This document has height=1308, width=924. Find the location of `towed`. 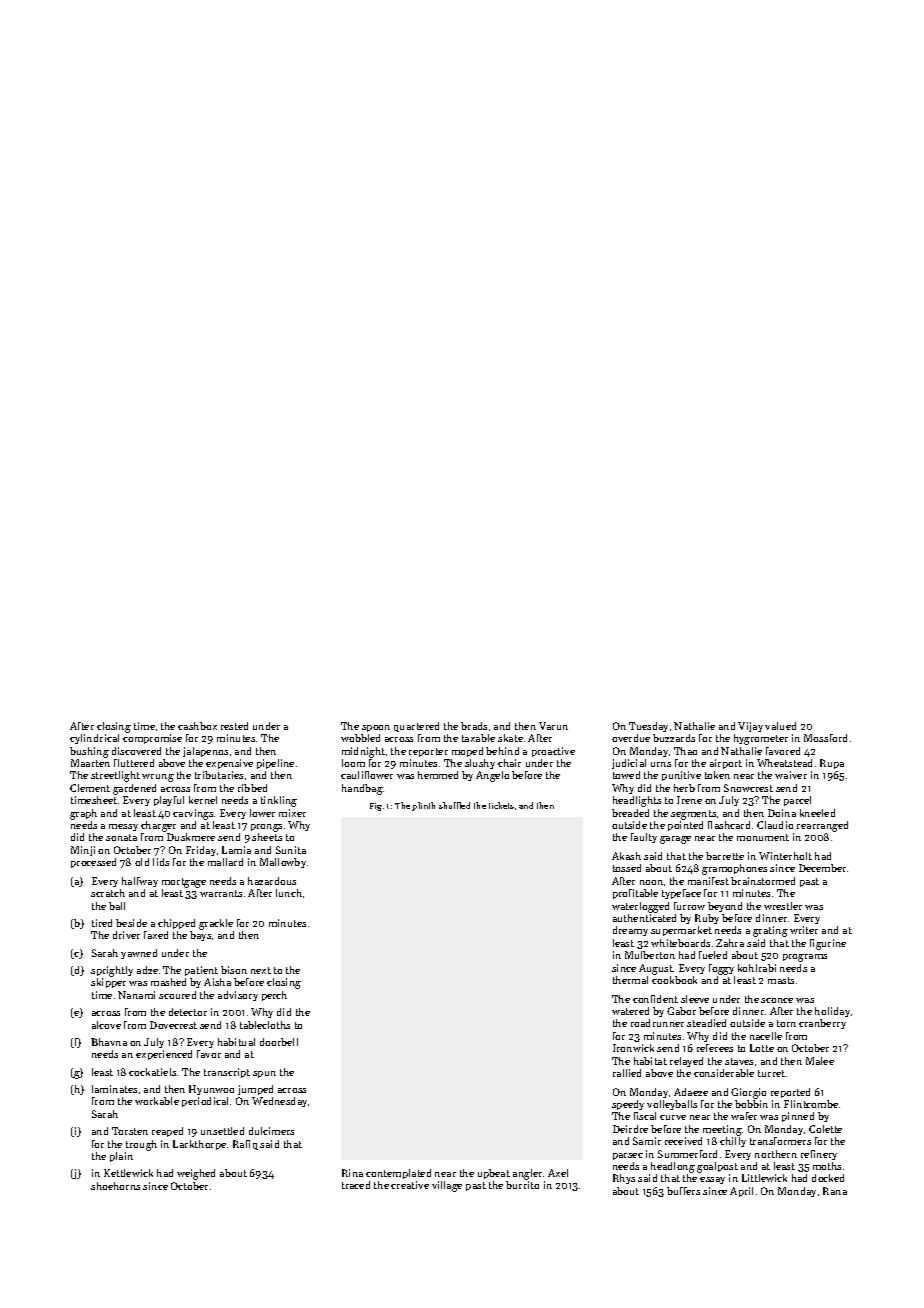

towed is located at coordinates (626, 775).
